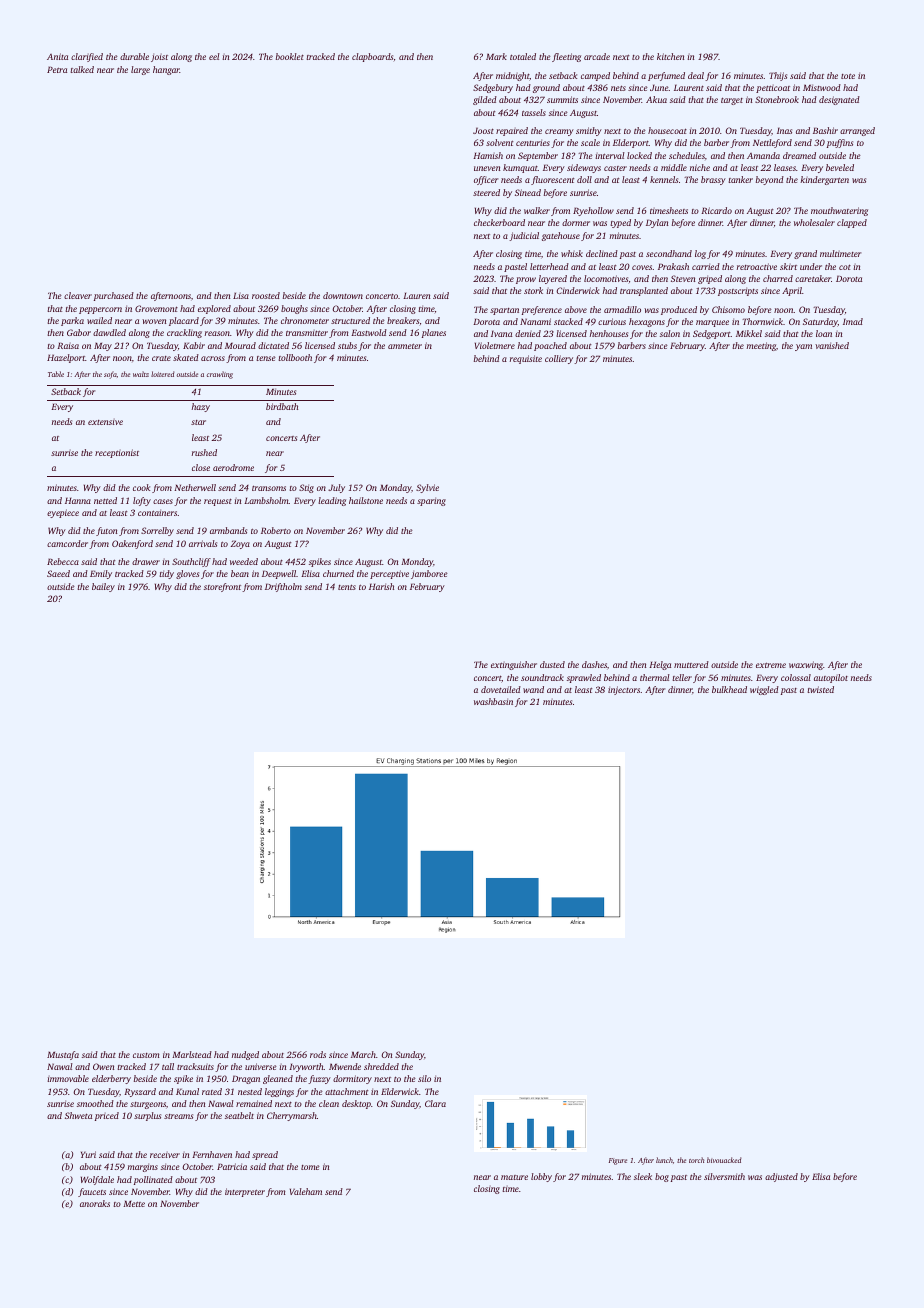 The height and width of the screenshot is (1308, 924). What do you see at coordinates (820, 689) in the screenshot?
I see `twisted` at bounding box center [820, 689].
